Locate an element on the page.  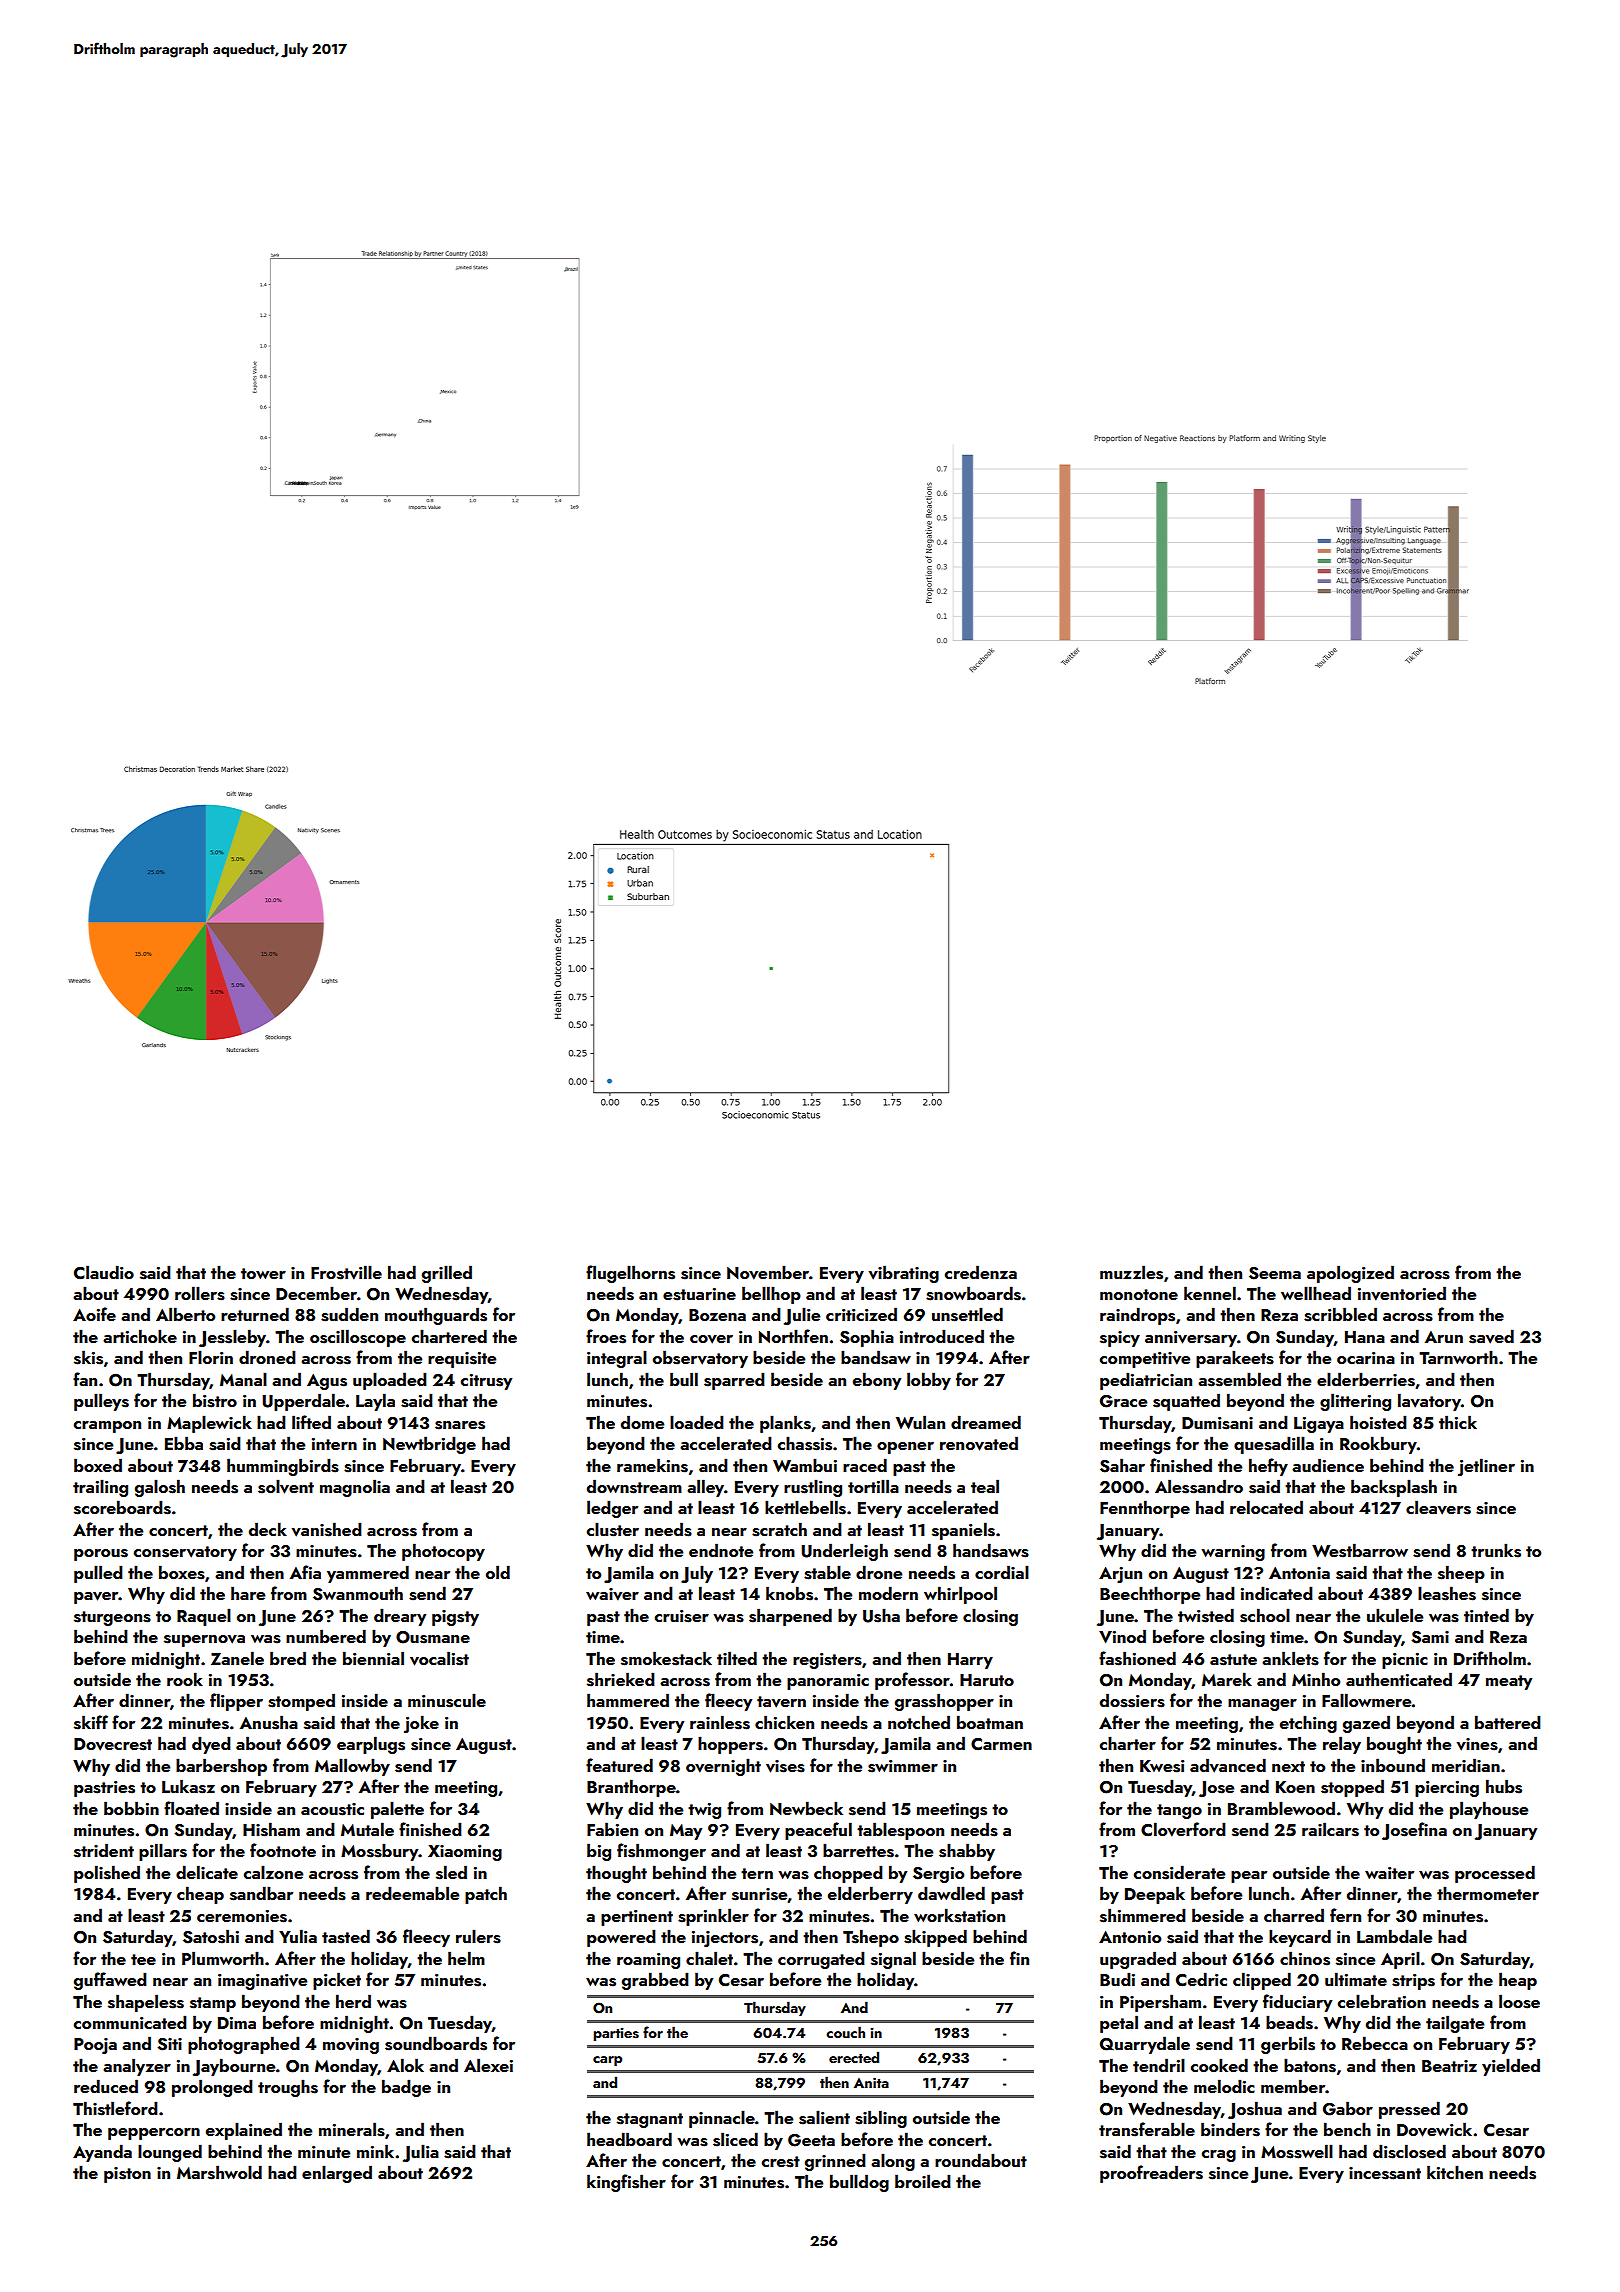
tendril is located at coordinates (1159, 2065).
